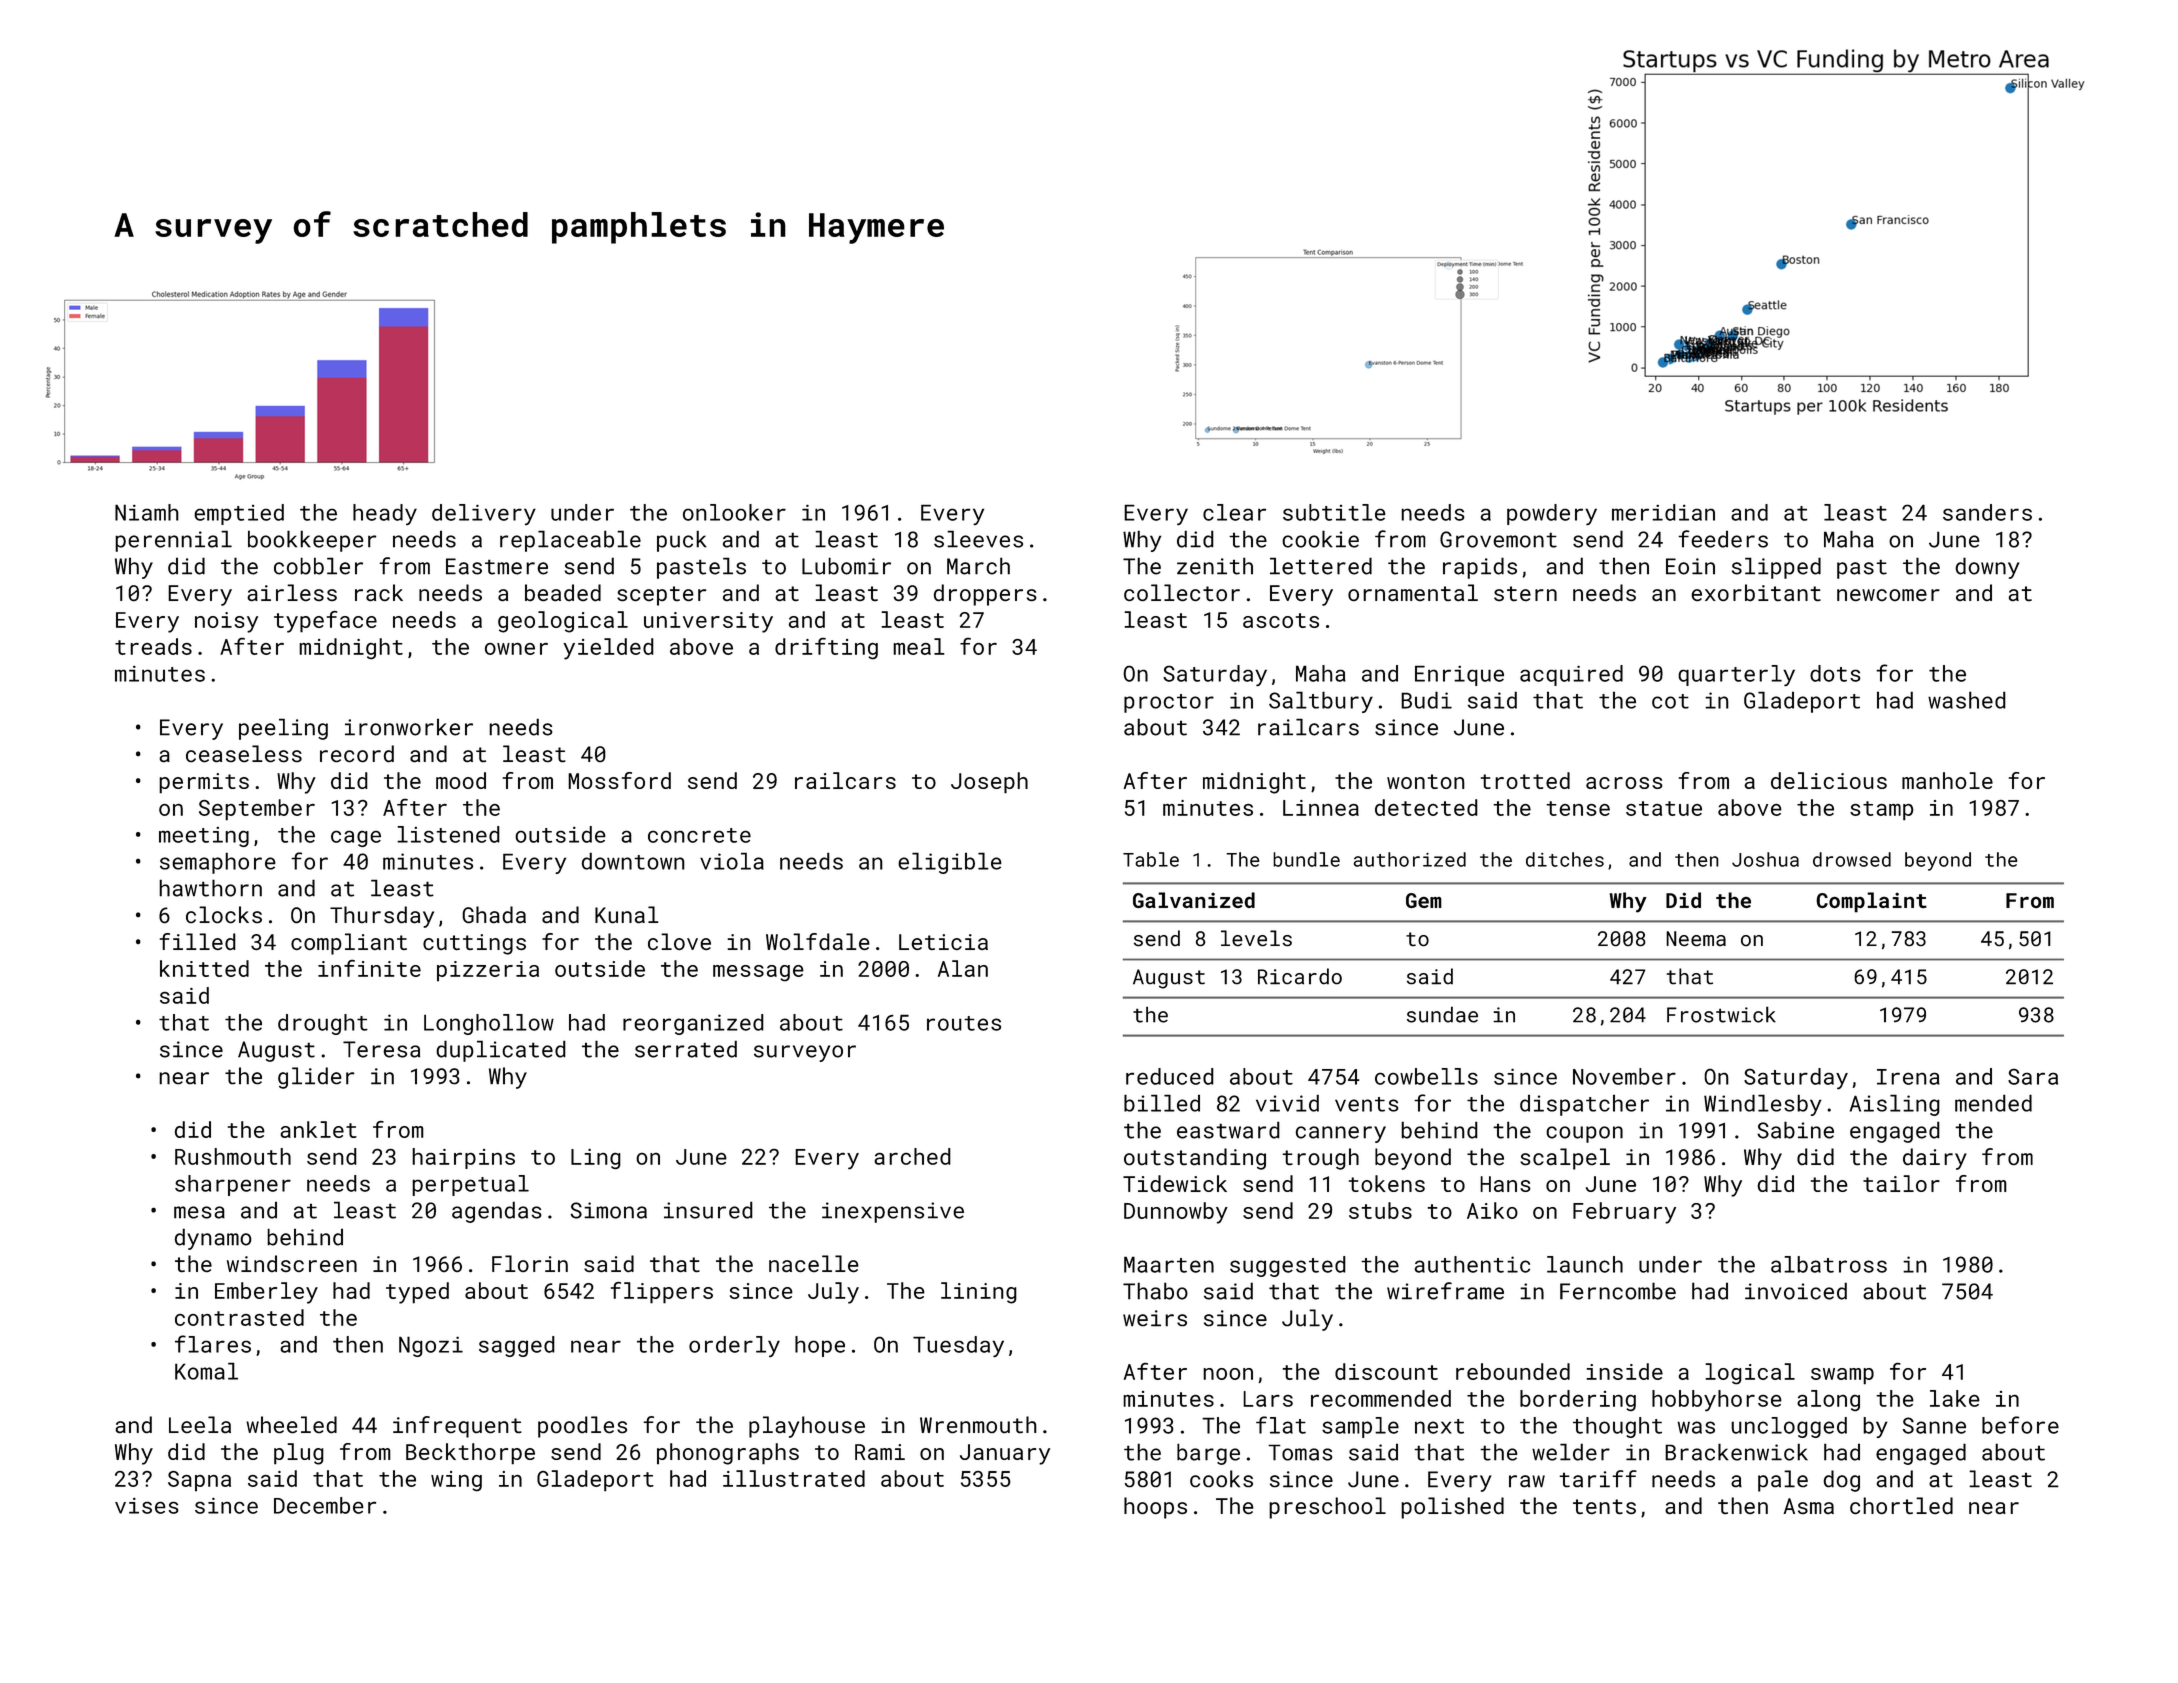  Describe the element at coordinates (385, 514) in the screenshot. I see `heady` at that location.
